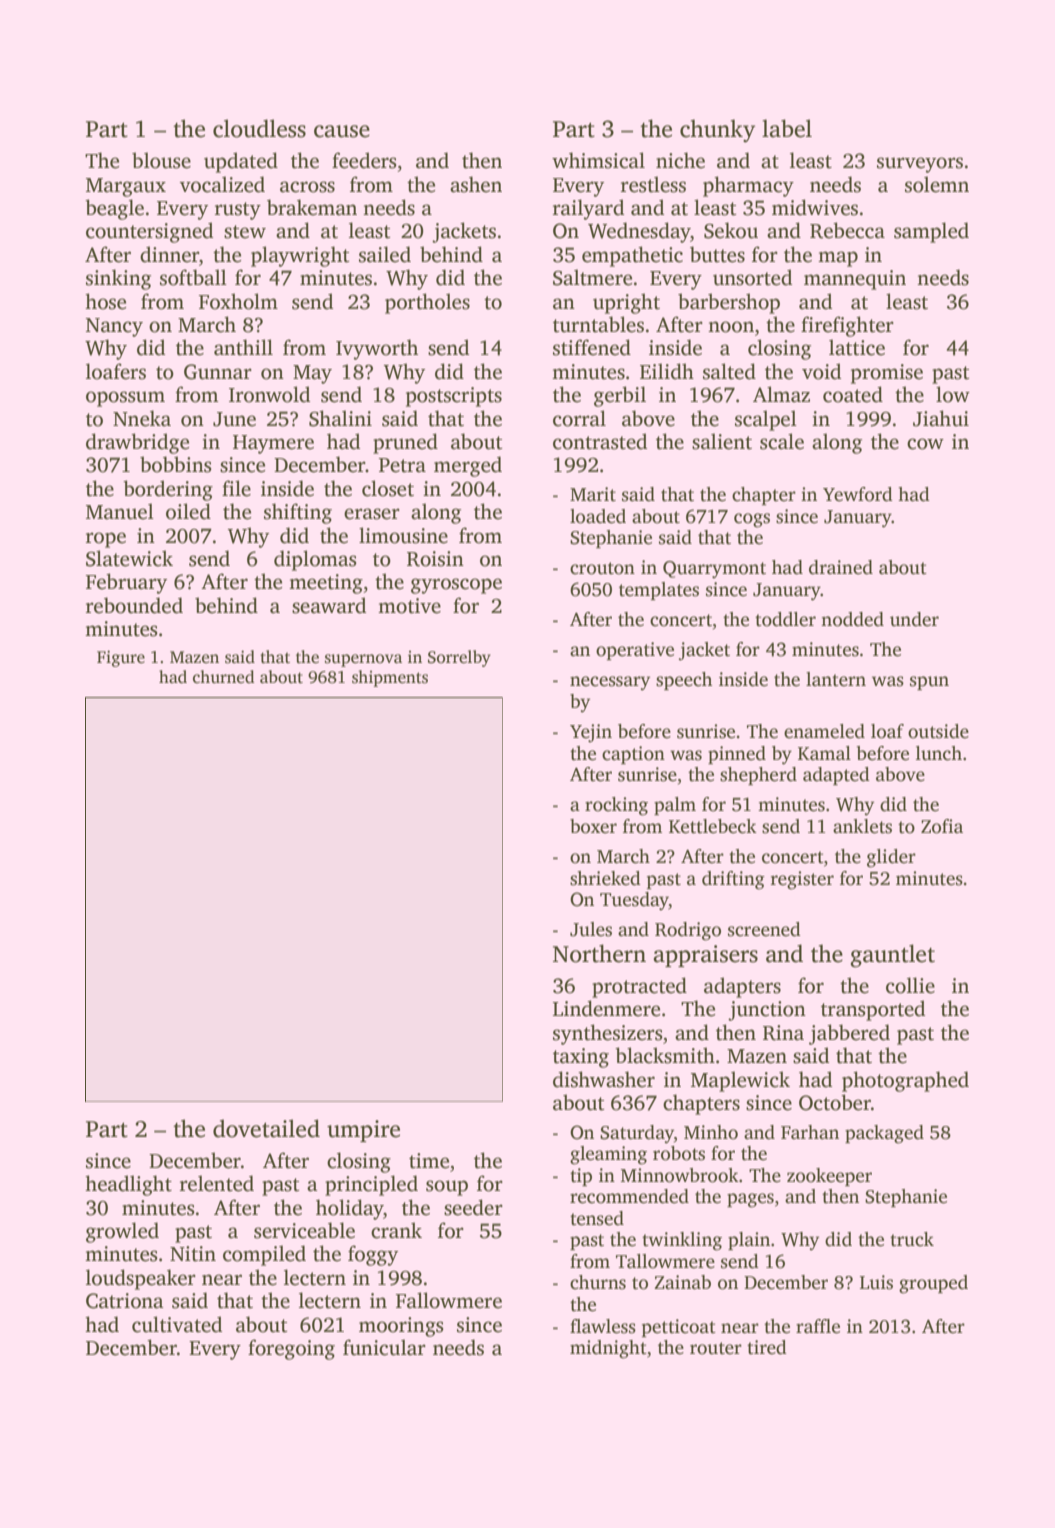  What do you see at coordinates (390, 678) in the page?
I see `shipments` at bounding box center [390, 678].
